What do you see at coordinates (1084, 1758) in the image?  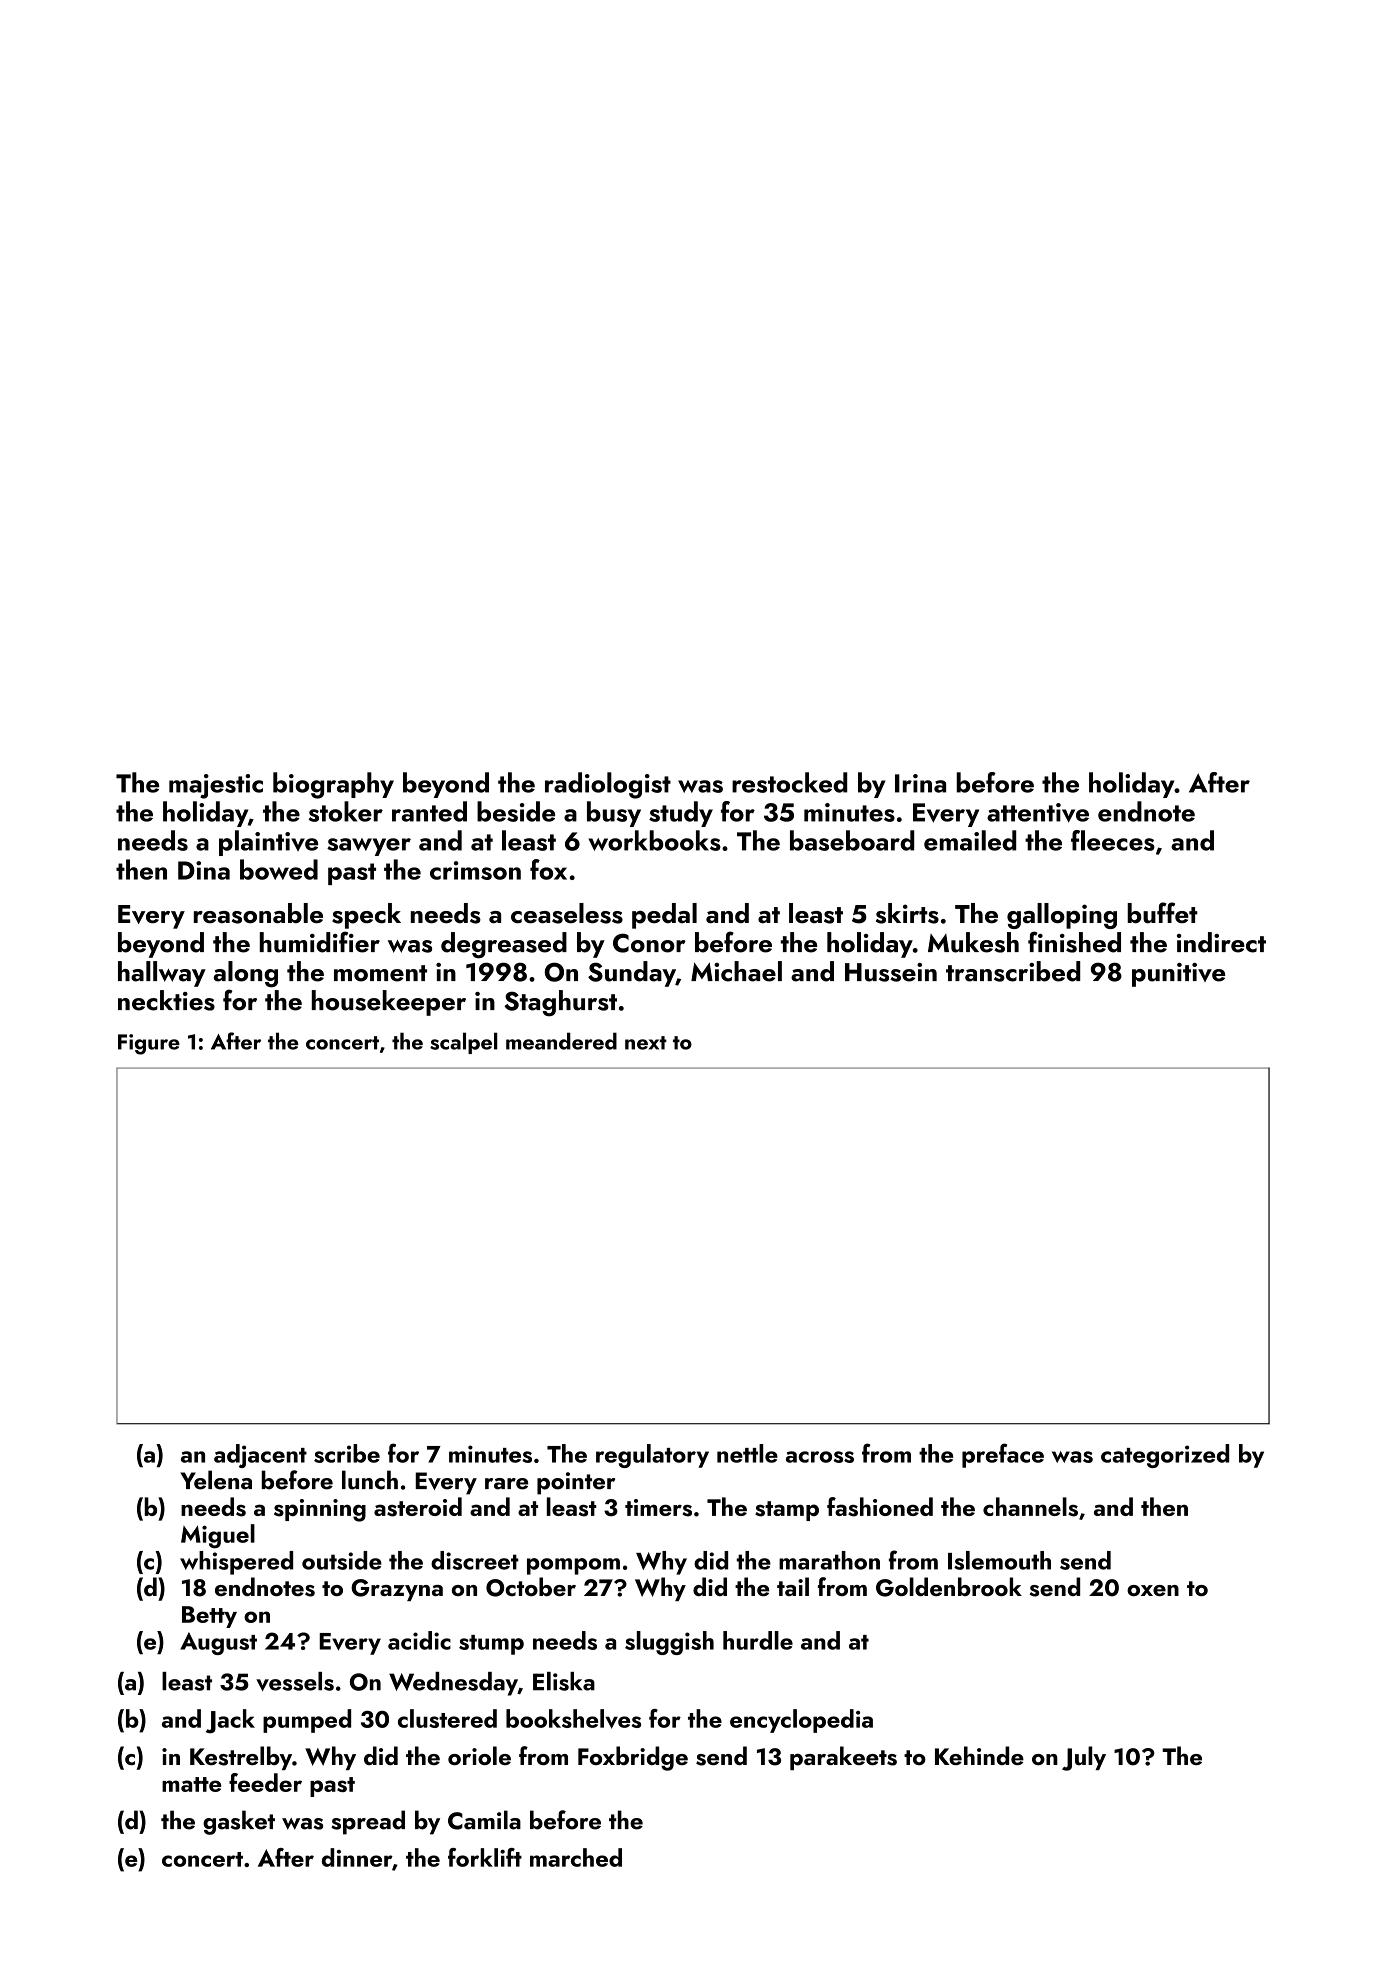 I see `July` at bounding box center [1084, 1758].
